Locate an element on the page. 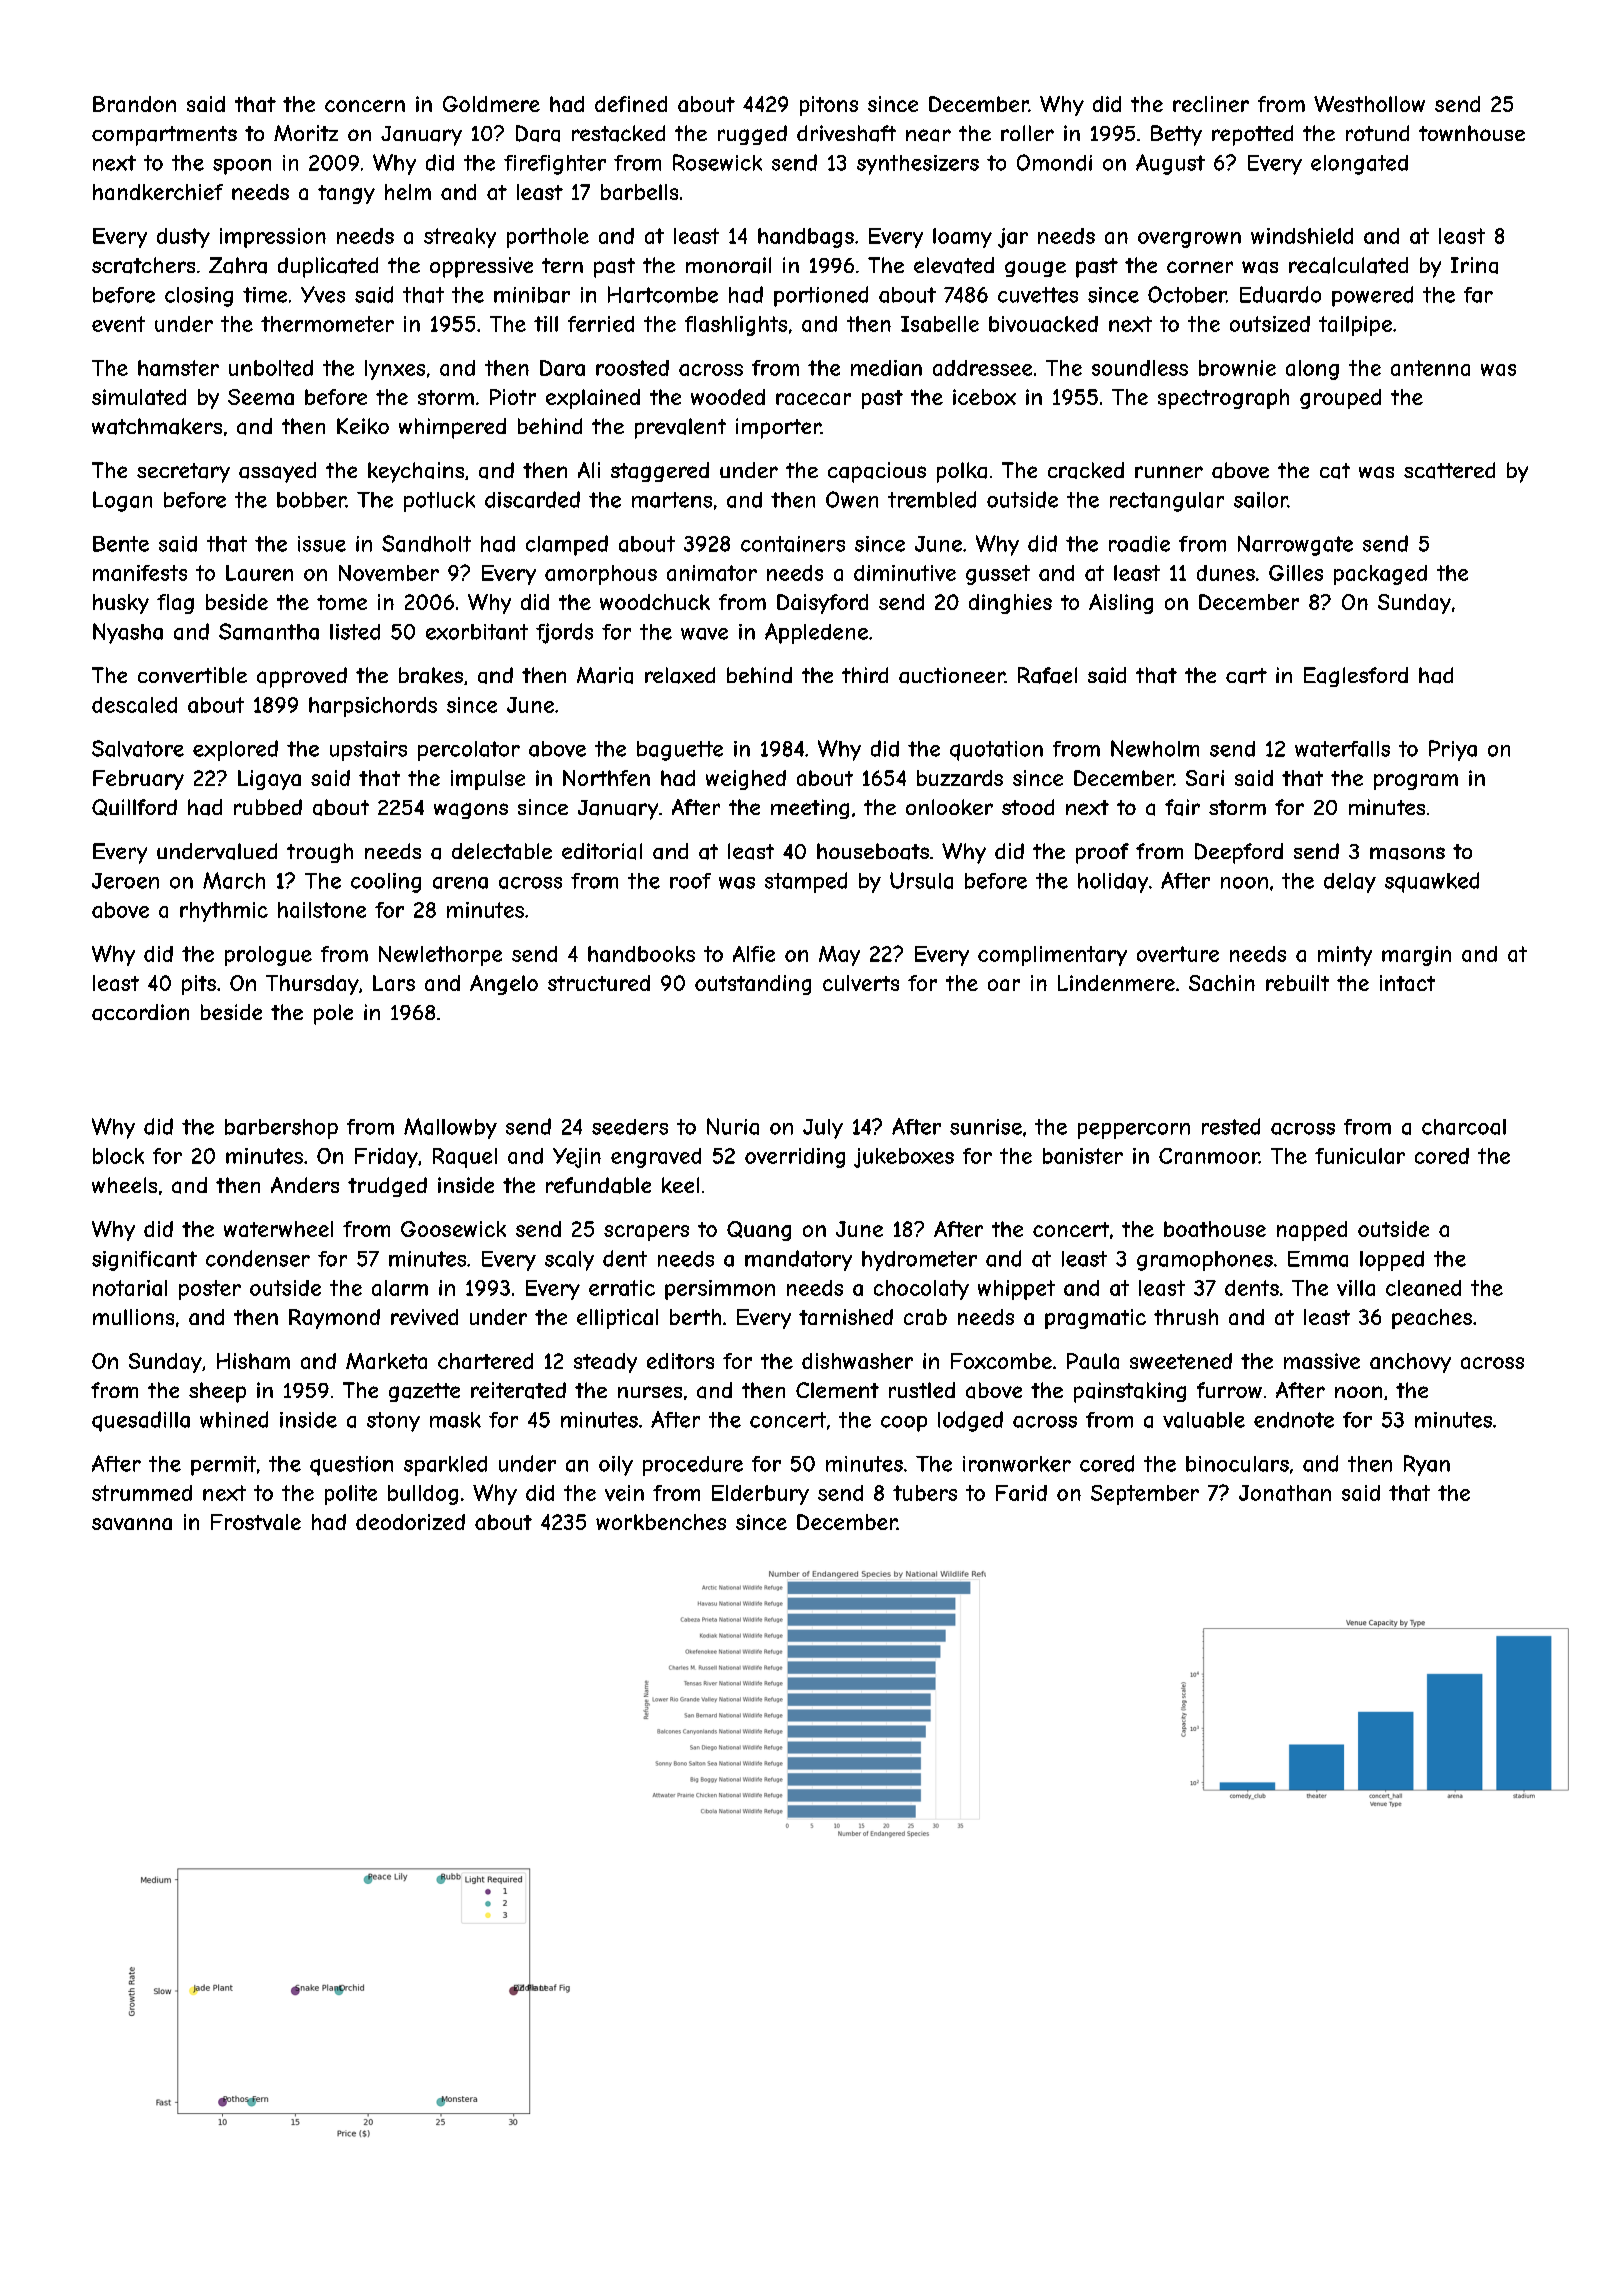 The height and width of the page is (2292, 1620). exorbitant is located at coordinates (477, 632).
